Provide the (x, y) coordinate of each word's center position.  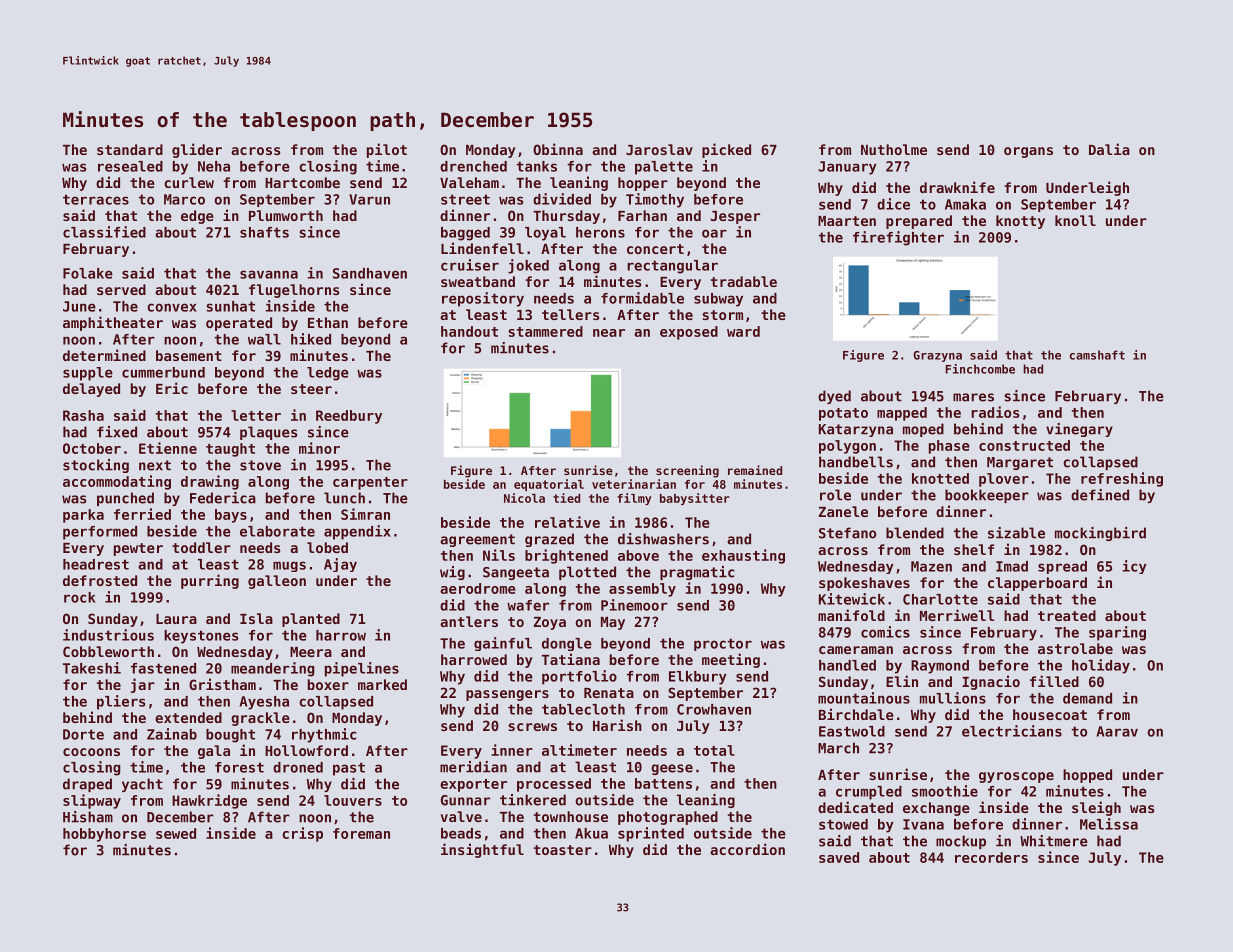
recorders (991, 857)
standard (130, 149)
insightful (482, 850)
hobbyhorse (104, 835)
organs (1028, 152)
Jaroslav (659, 149)
